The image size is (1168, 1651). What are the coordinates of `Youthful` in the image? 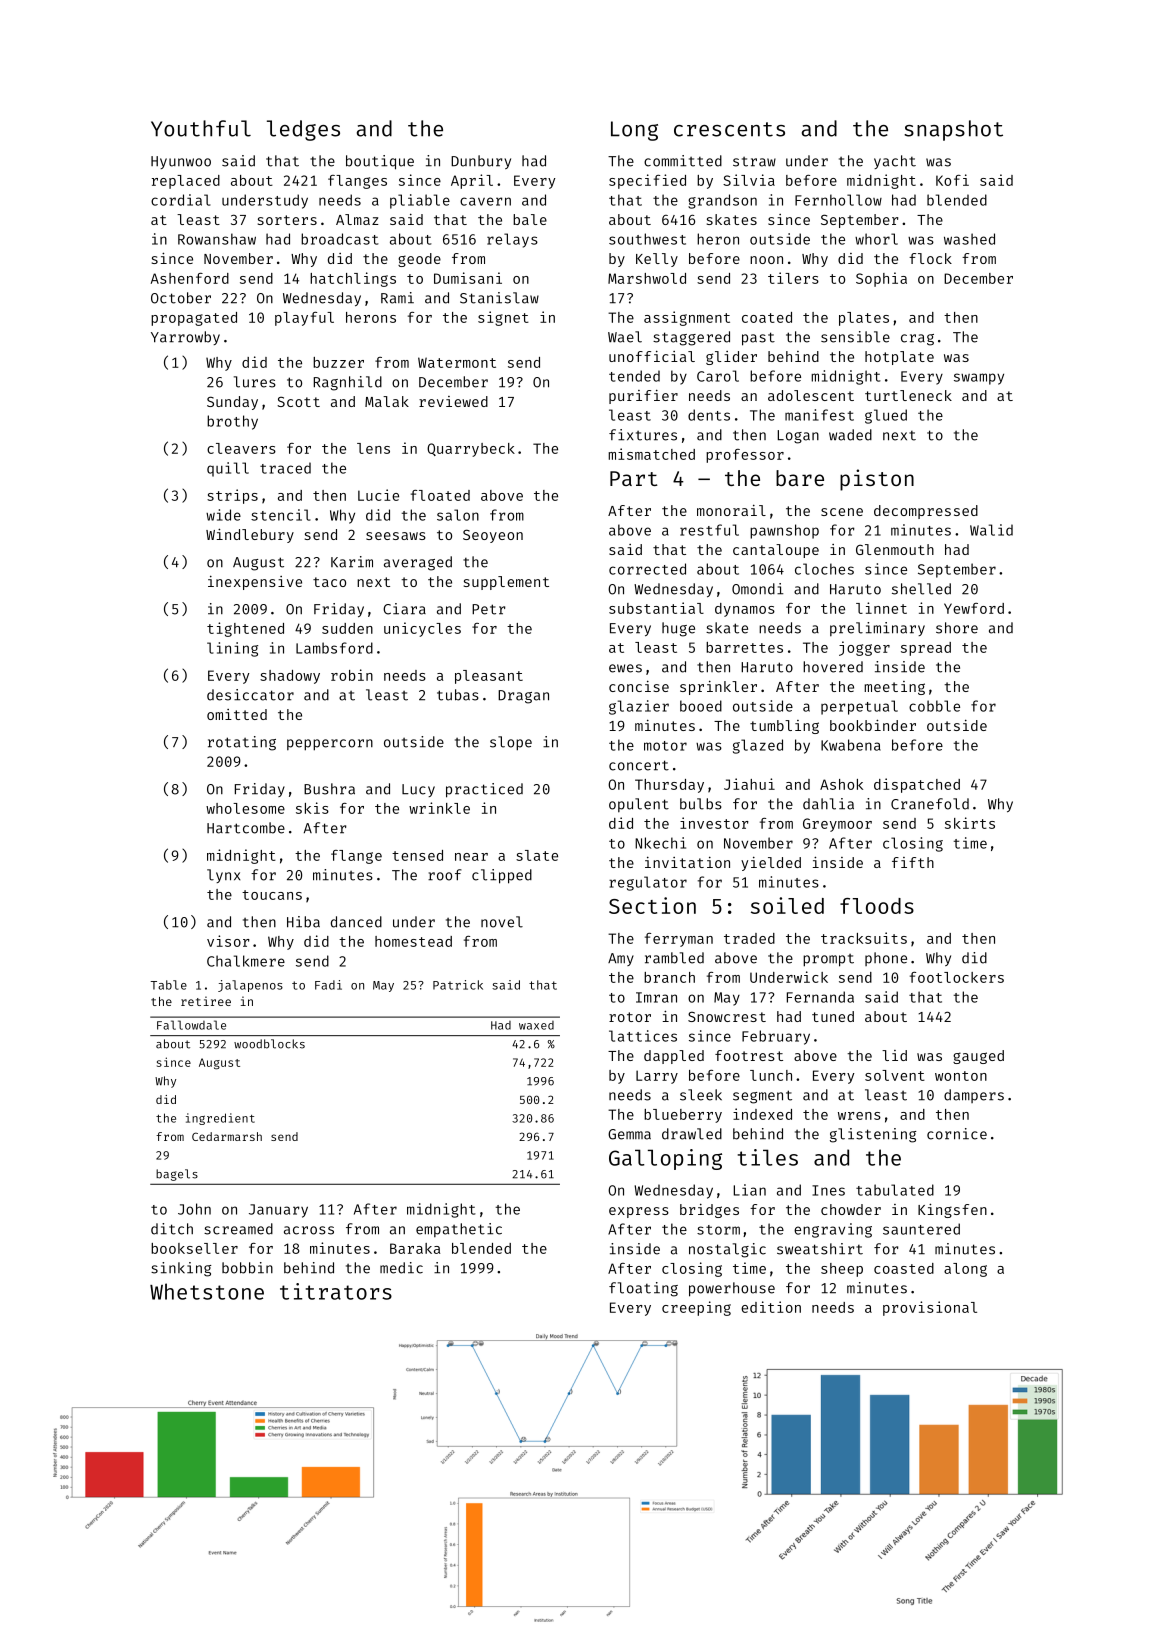 It's located at (201, 128).
